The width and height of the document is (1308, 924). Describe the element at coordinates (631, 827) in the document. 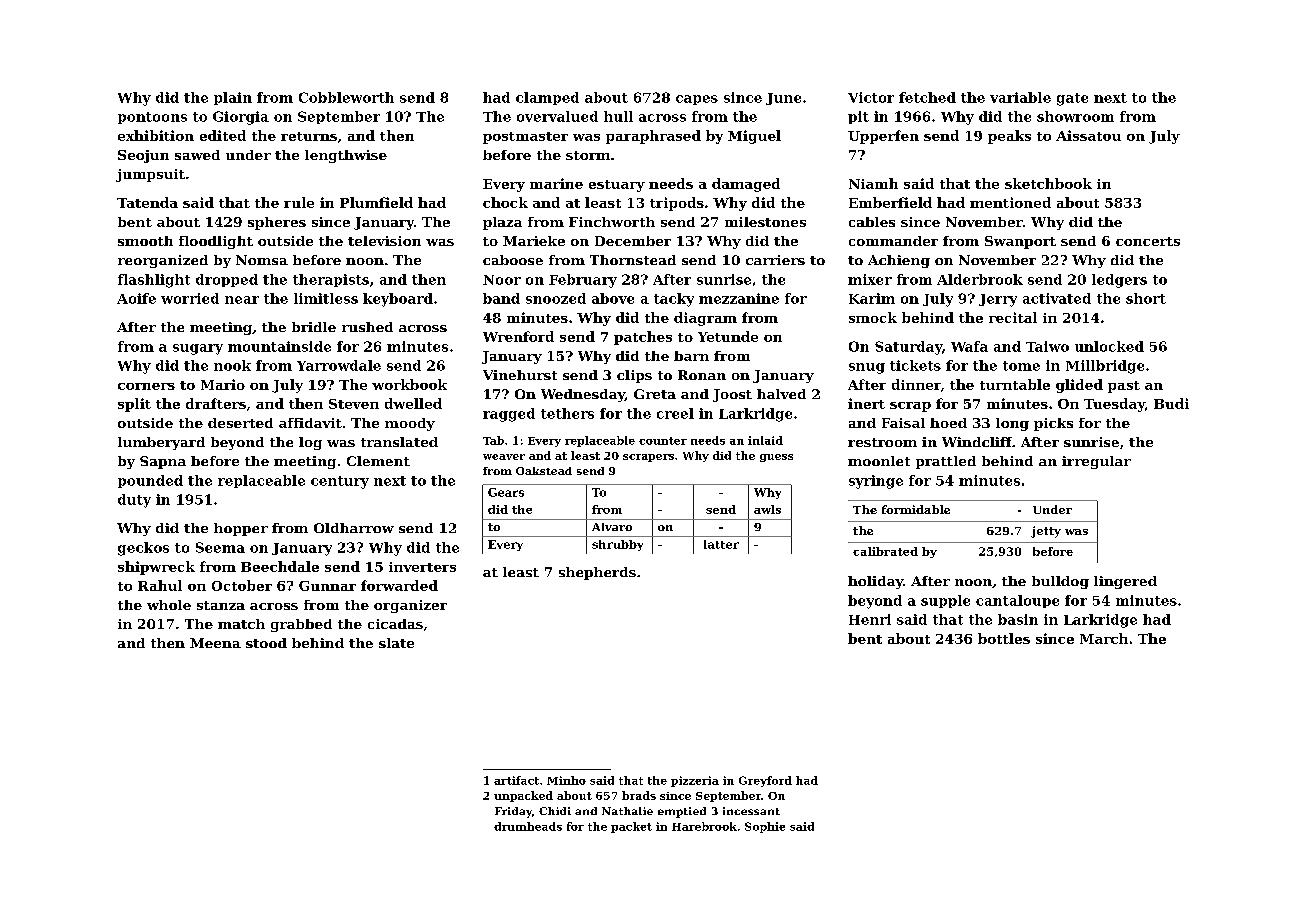

I see `packet` at that location.
